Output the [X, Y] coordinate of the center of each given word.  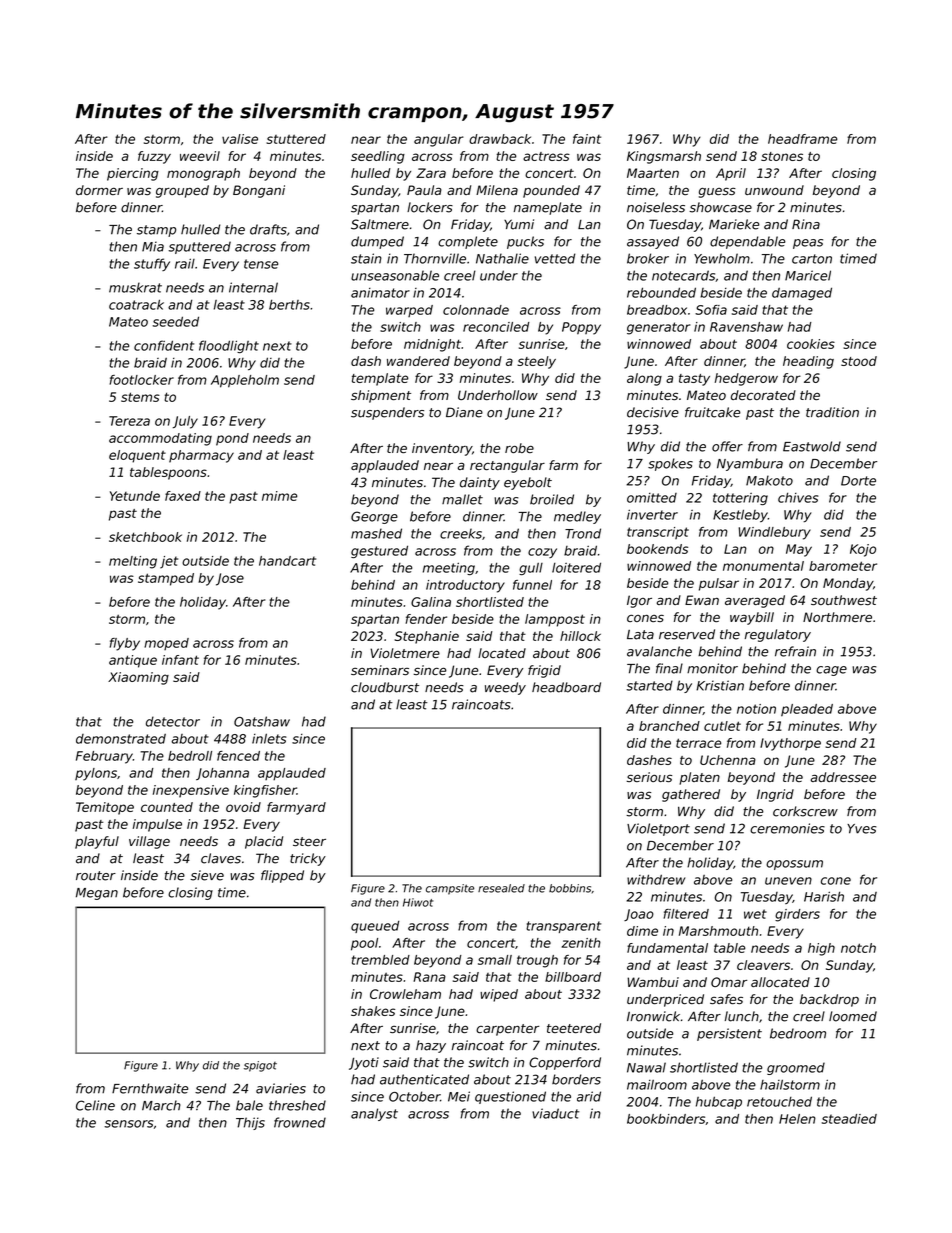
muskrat [135, 287]
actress [546, 156]
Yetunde [135, 496]
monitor [712, 668]
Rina [806, 224]
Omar [729, 982]
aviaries [281, 1088]
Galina [431, 602]
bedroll [190, 756]
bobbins [570, 888]
